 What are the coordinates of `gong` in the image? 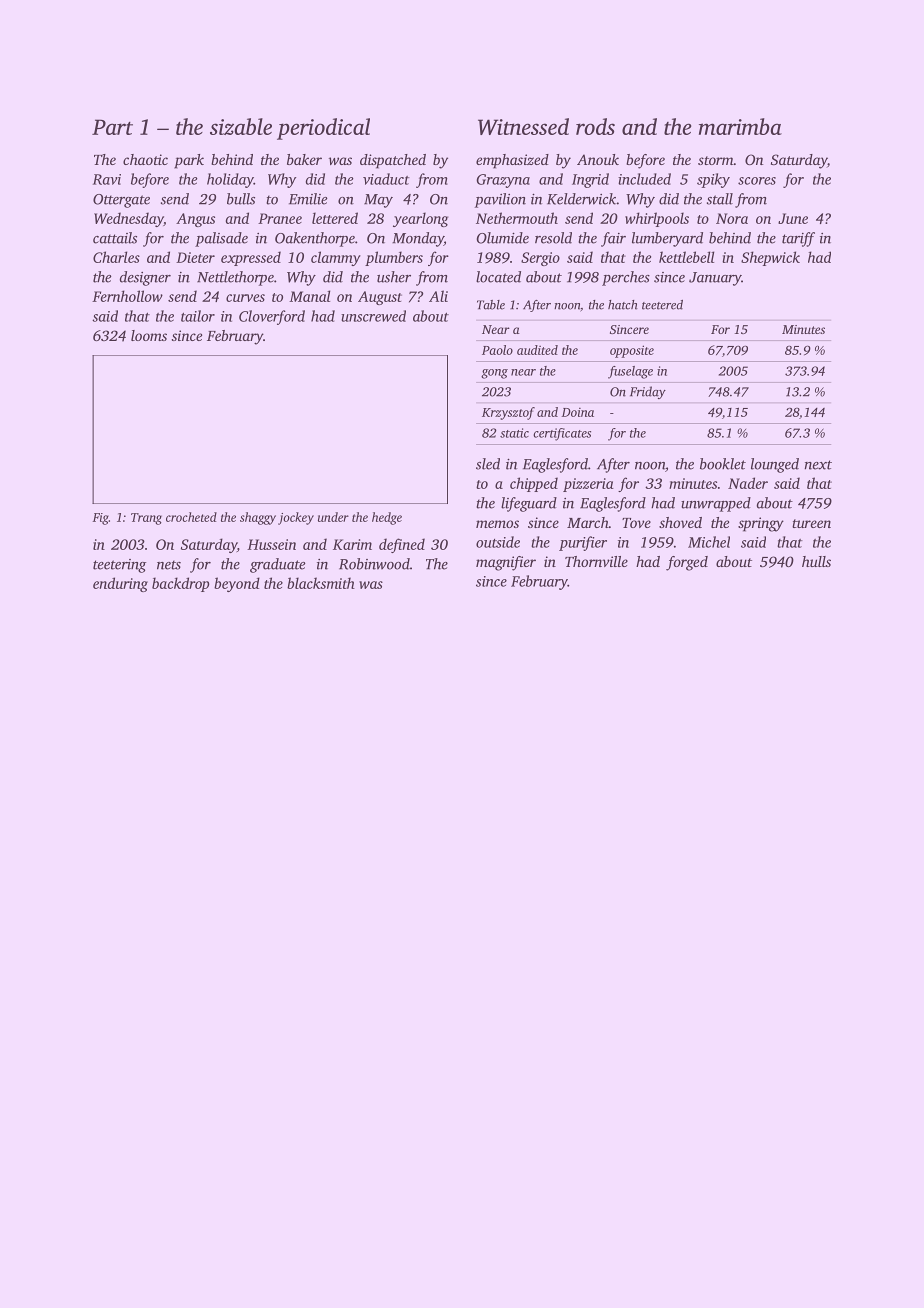 It's located at (494, 374).
